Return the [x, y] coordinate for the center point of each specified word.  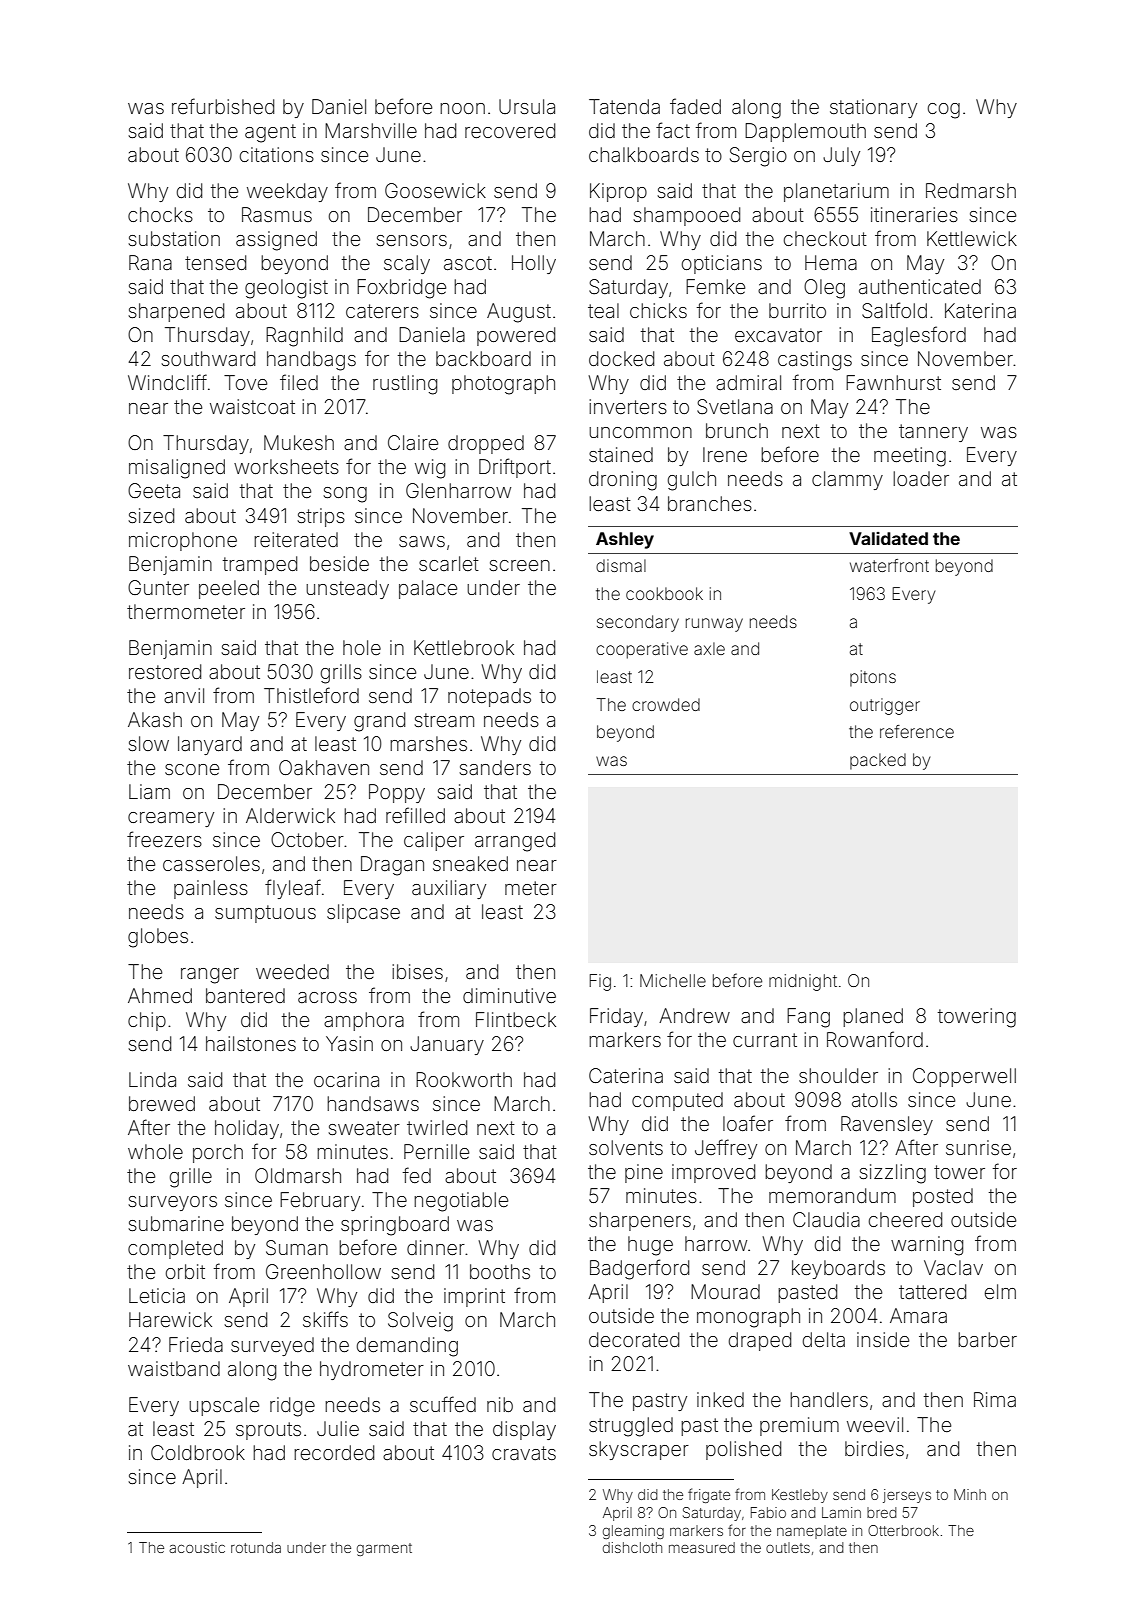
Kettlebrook [464, 647]
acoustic [197, 1547]
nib [500, 1404]
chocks [160, 214]
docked [621, 358]
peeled [229, 589]
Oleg [824, 289]
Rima [995, 1399]
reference [917, 731]
